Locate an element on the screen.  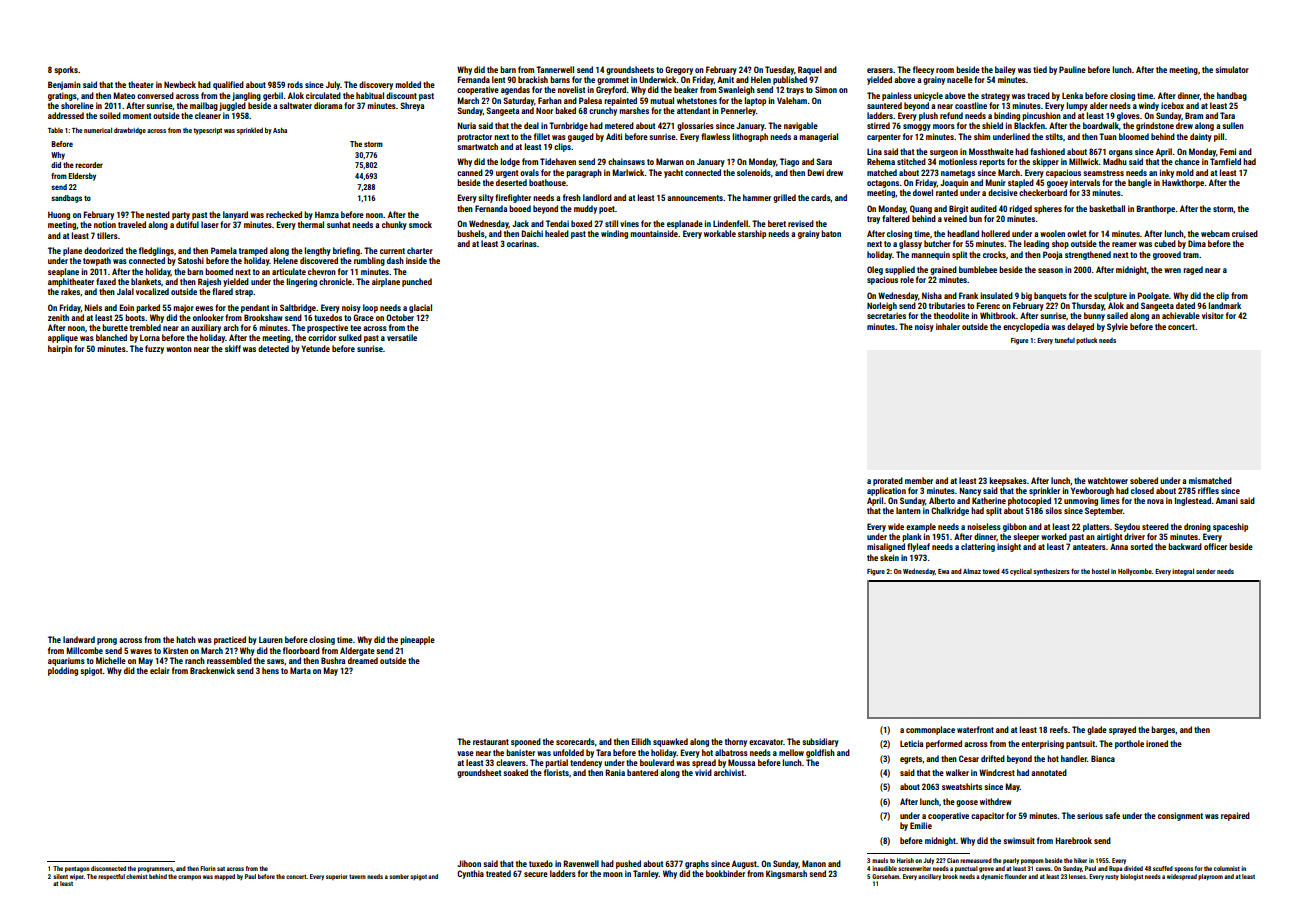
gooey is located at coordinates (1057, 184).
